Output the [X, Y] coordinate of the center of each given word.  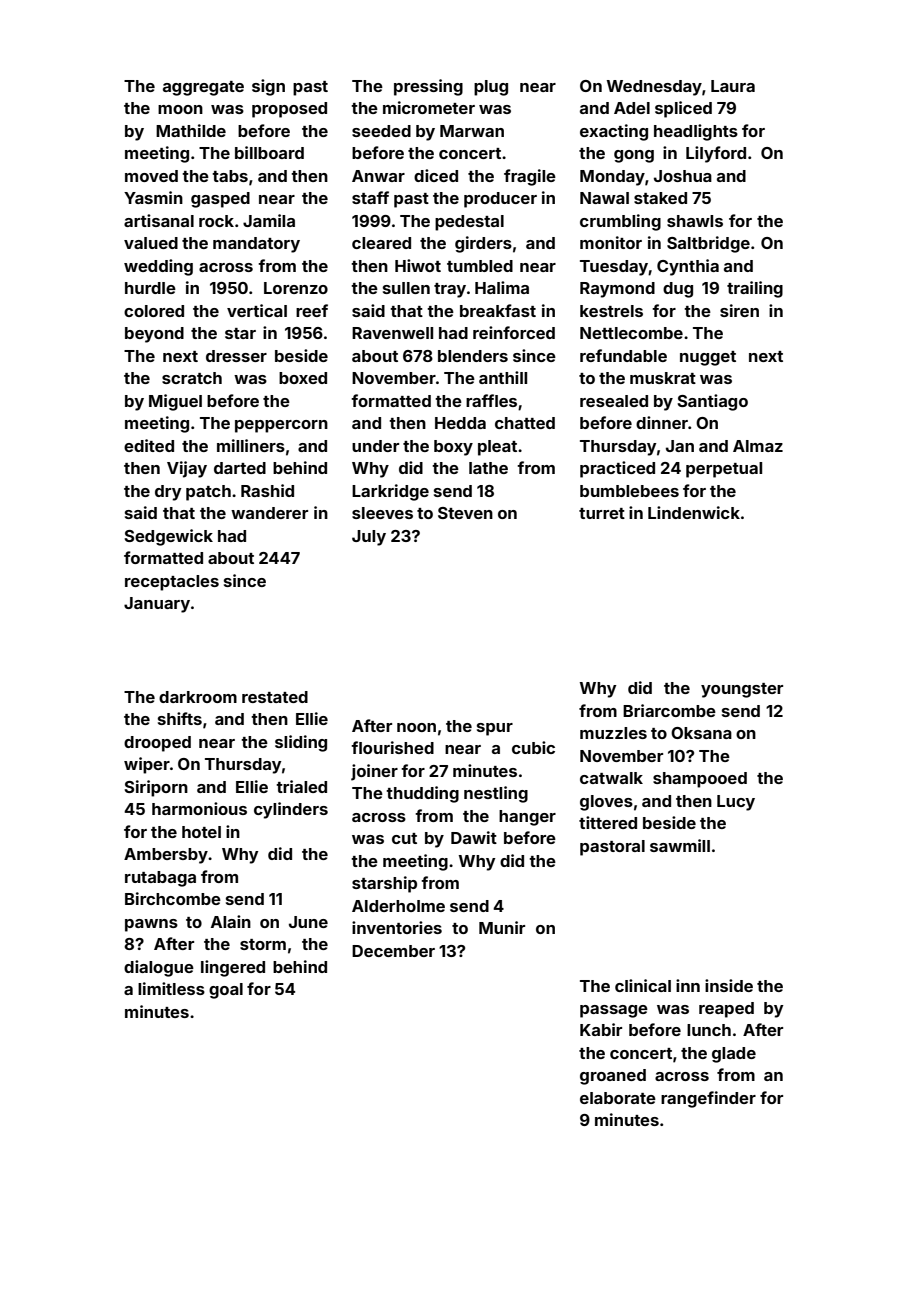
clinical [643, 985]
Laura [733, 86]
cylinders [291, 810]
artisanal [159, 220]
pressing [428, 87]
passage [614, 1011]
